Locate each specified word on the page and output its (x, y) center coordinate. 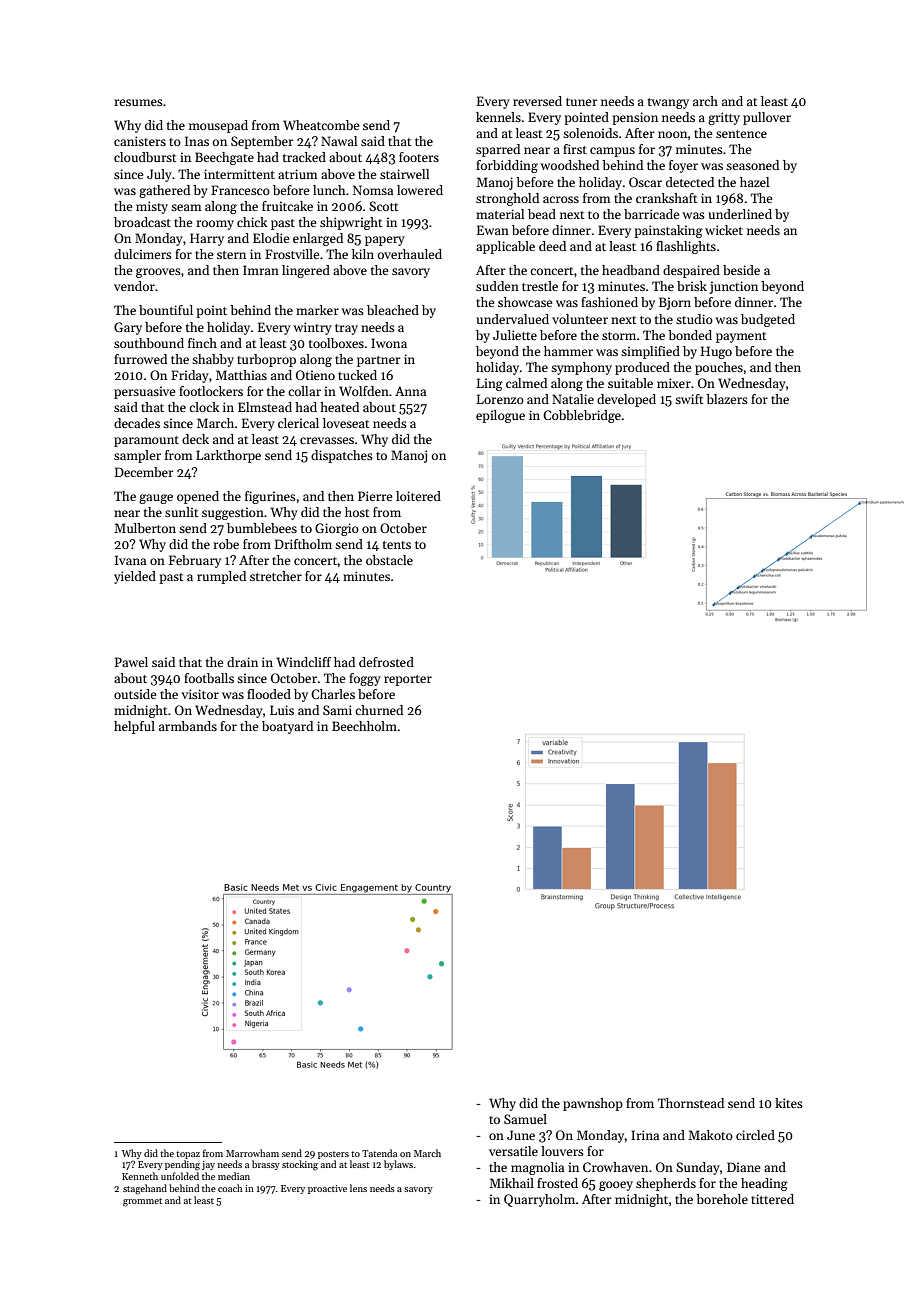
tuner (582, 102)
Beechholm (364, 726)
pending (182, 1165)
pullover (767, 118)
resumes (138, 102)
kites (789, 1103)
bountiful (166, 310)
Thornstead (691, 1103)
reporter (408, 680)
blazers (727, 399)
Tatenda (379, 1153)
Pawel (131, 662)
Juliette (515, 335)
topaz (188, 1155)
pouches (719, 368)
